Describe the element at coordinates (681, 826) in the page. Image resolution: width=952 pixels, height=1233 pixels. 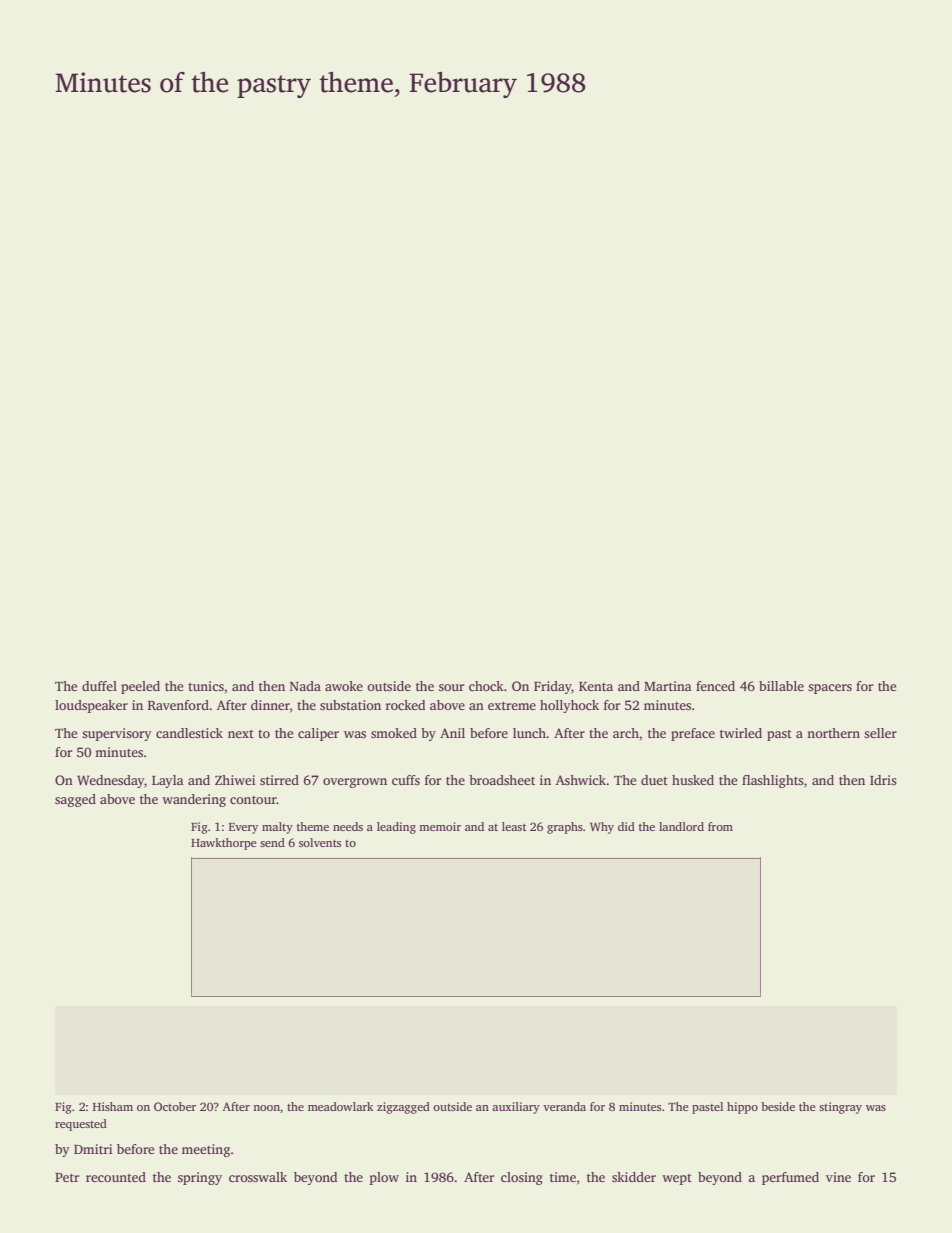
I see `landlord` at that location.
